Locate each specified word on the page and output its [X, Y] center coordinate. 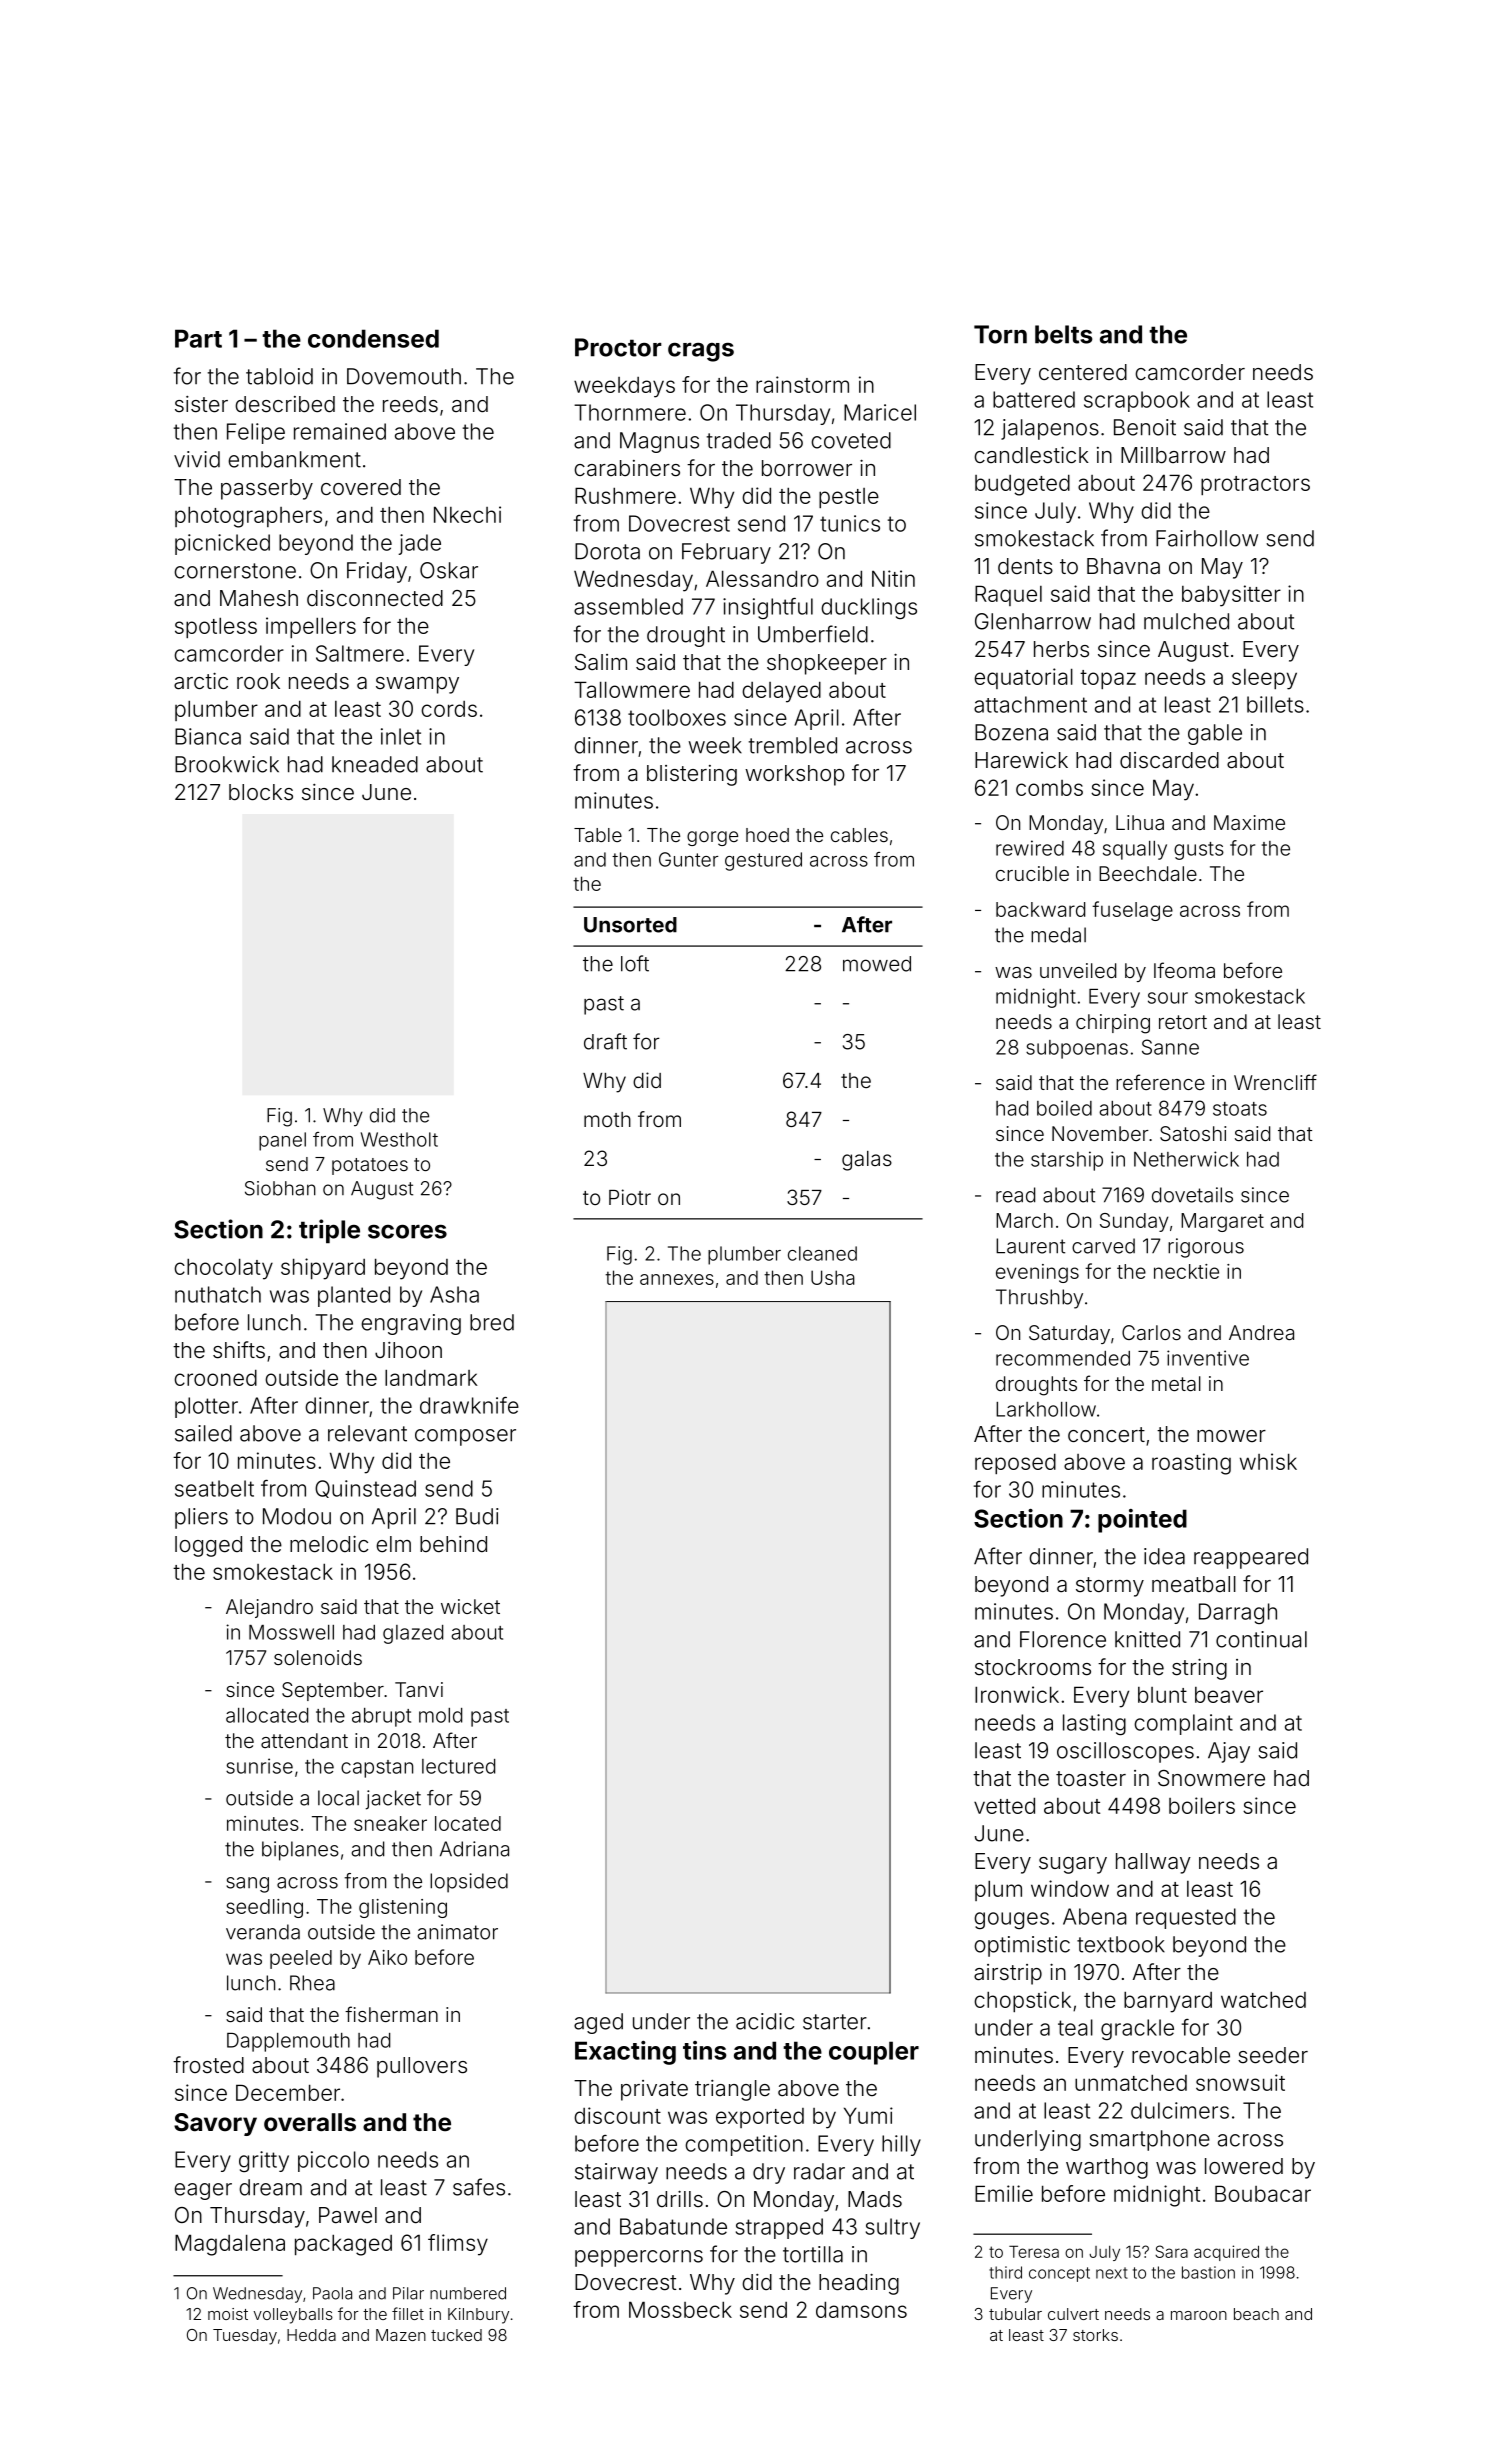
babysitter [1231, 596]
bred [492, 1322]
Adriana [474, 1849]
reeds [410, 404]
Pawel [348, 2215]
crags [701, 352]
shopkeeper [827, 664]
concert [1106, 1435]
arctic [201, 681]
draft [605, 1041]
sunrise [259, 1766]
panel [282, 1141]
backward [1040, 909]
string [1199, 1669]
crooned [215, 1377]
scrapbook [1137, 401]
